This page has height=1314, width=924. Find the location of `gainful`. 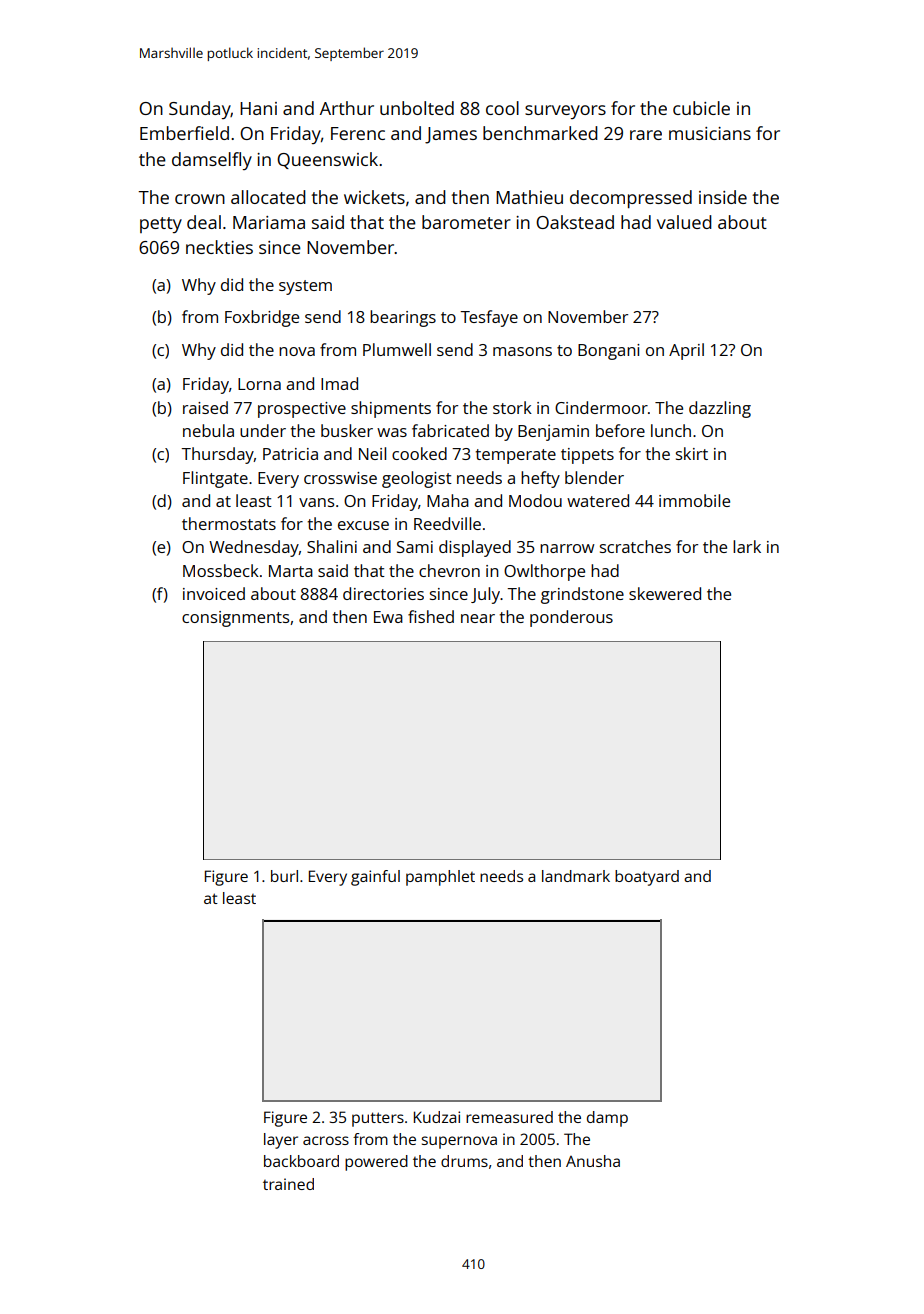

gainful is located at coordinates (375, 878).
